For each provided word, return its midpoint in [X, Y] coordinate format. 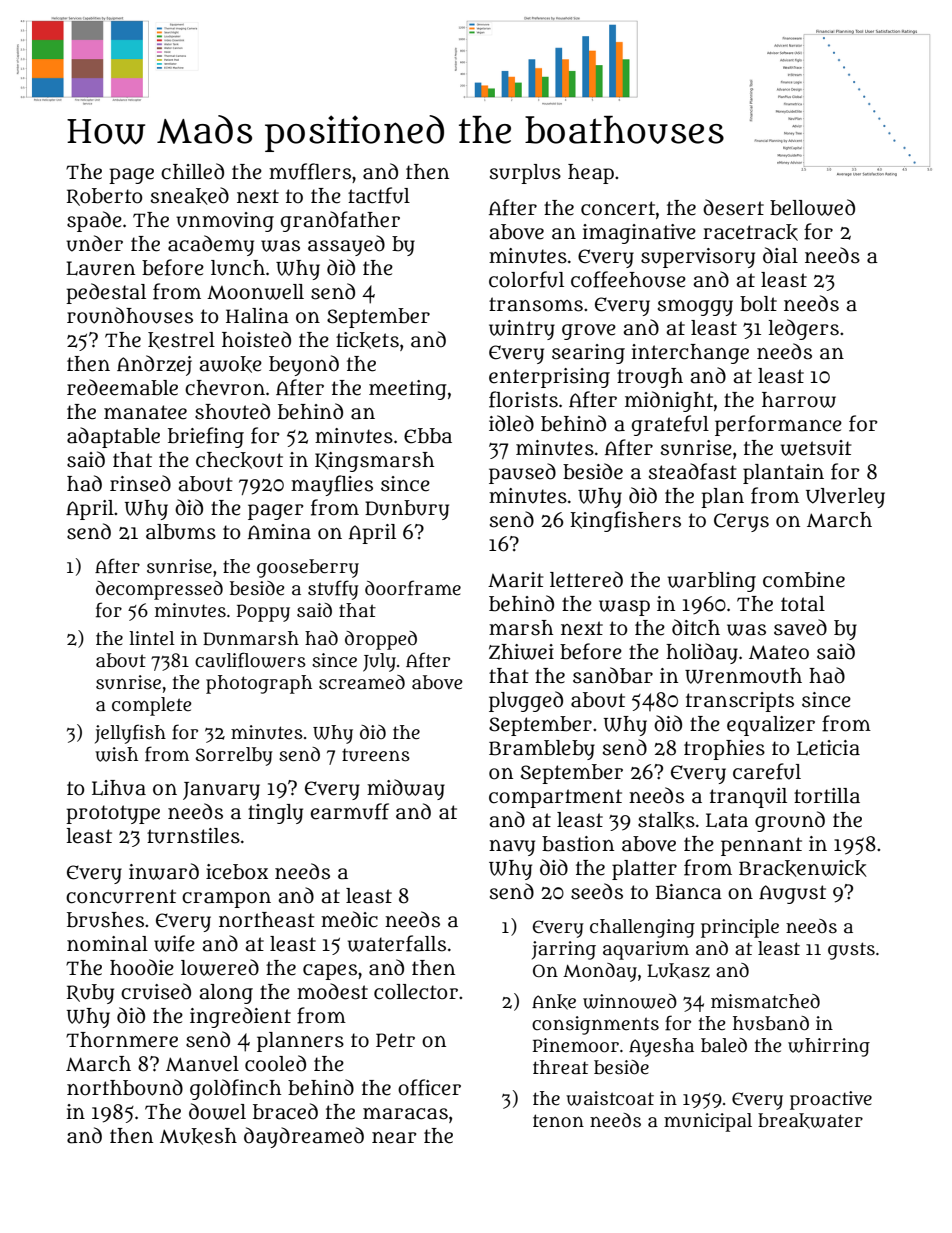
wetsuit [816, 448]
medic [349, 919]
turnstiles [193, 836]
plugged [526, 701]
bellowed [812, 207]
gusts [851, 951]
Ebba [428, 436]
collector [416, 992]
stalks [666, 820]
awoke [230, 364]
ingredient [240, 1017]
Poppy [263, 613]
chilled [192, 171]
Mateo [779, 652]
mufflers [310, 171]
